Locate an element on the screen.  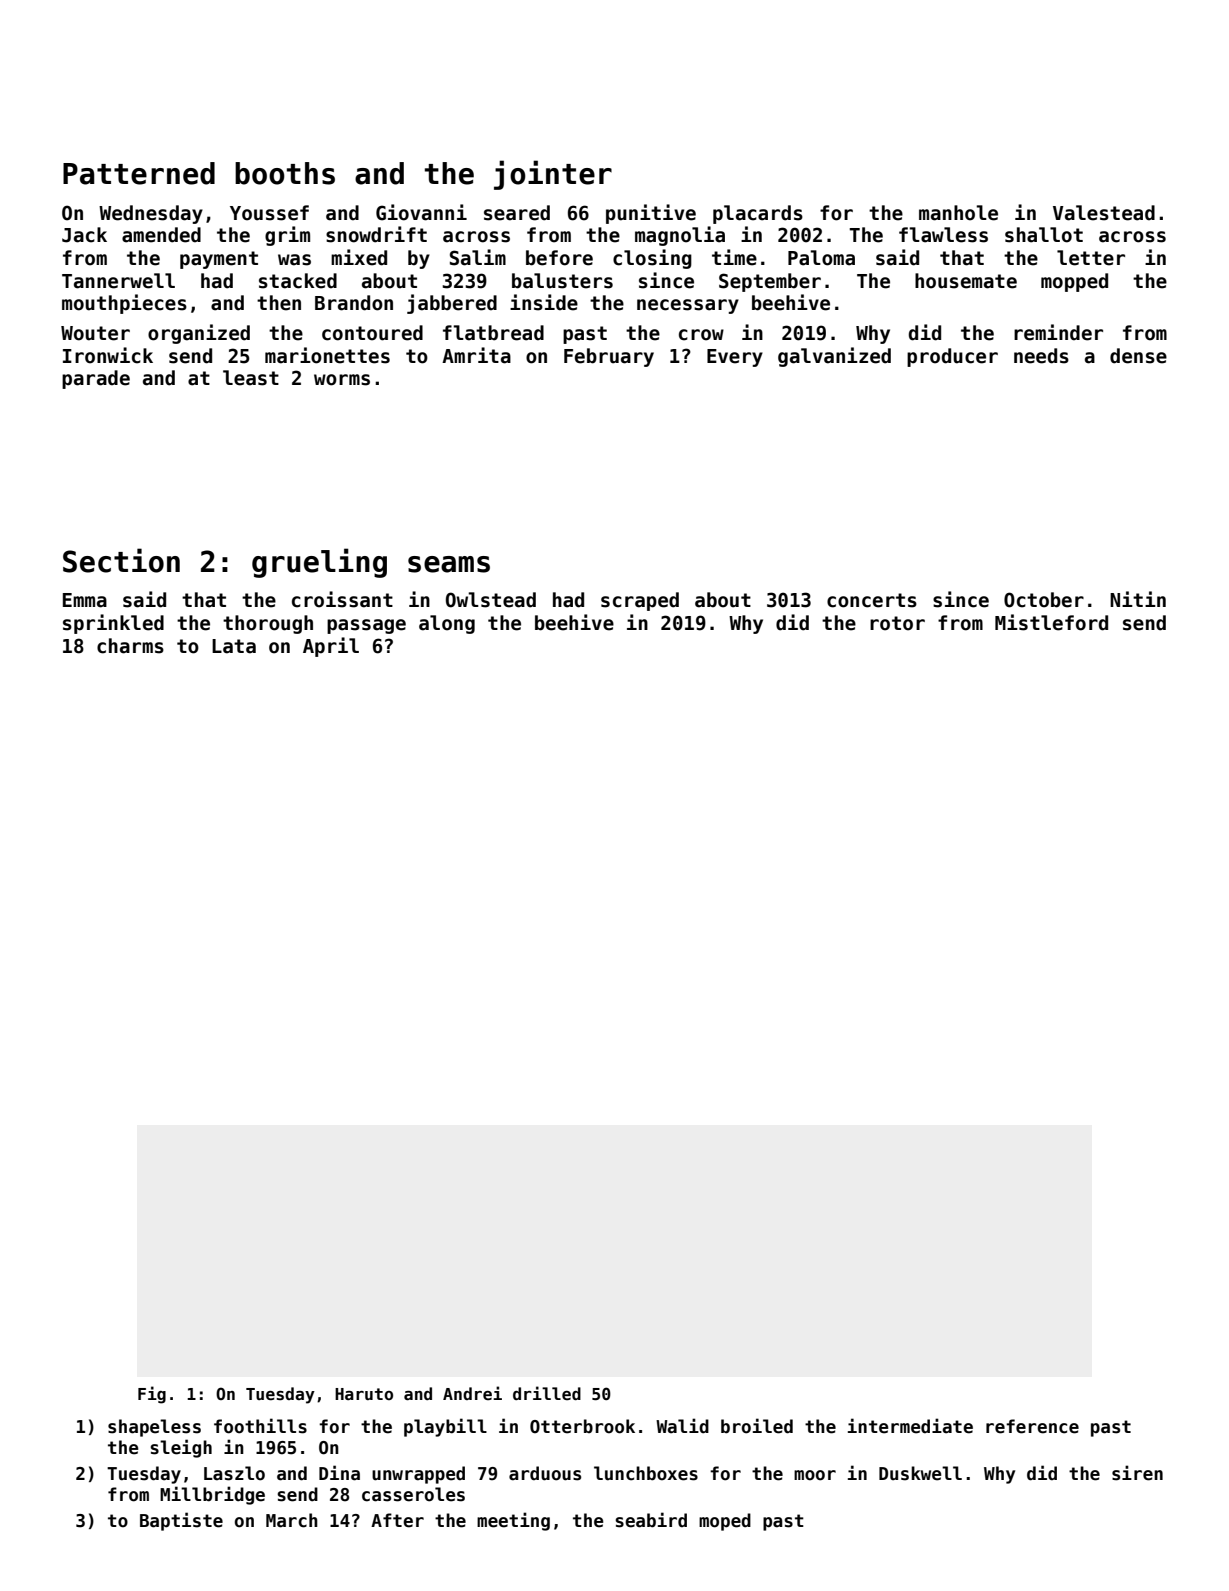
Nitin is located at coordinates (1138, 599).
